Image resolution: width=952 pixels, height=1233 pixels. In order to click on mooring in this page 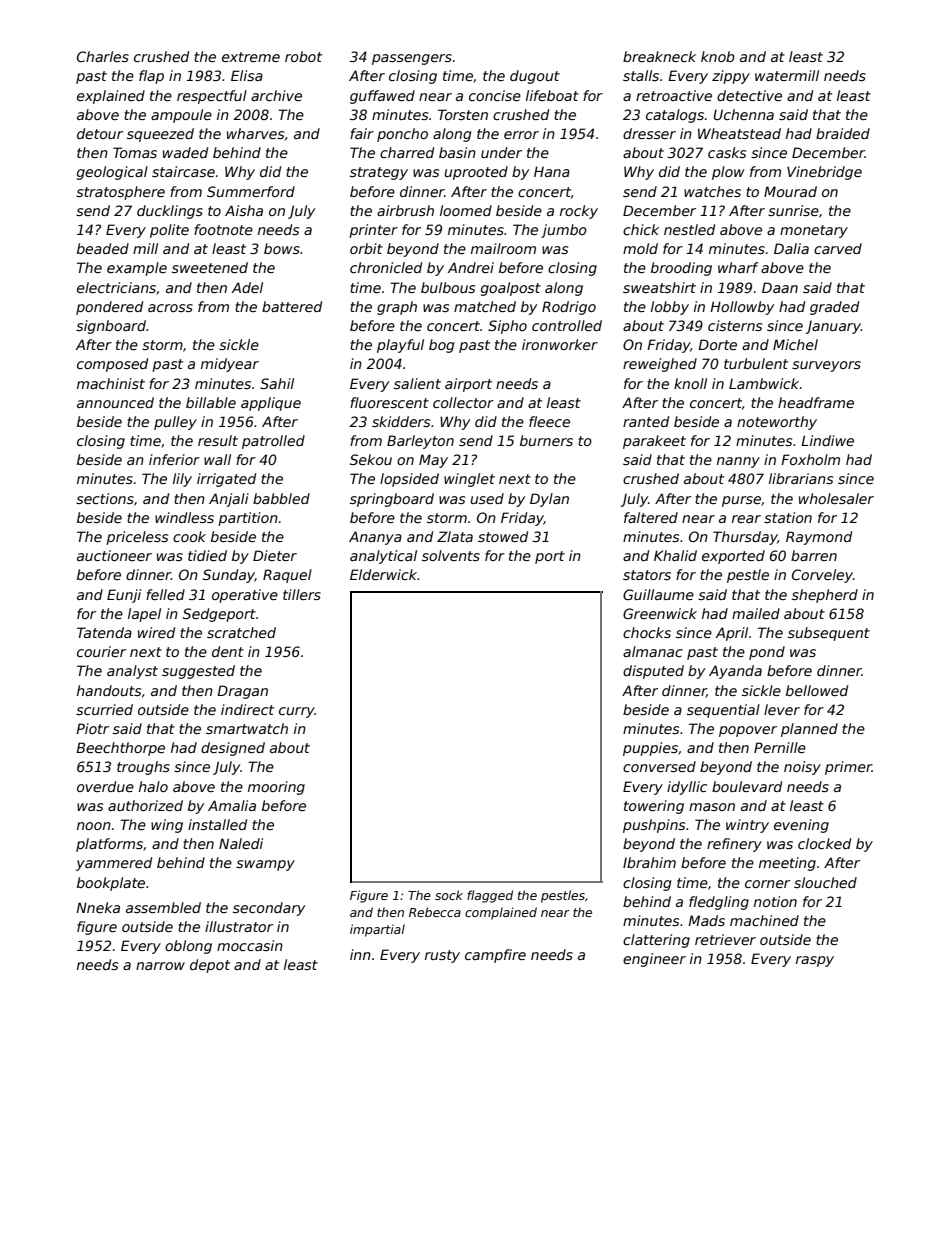, I will do `click(276, 788)`.
